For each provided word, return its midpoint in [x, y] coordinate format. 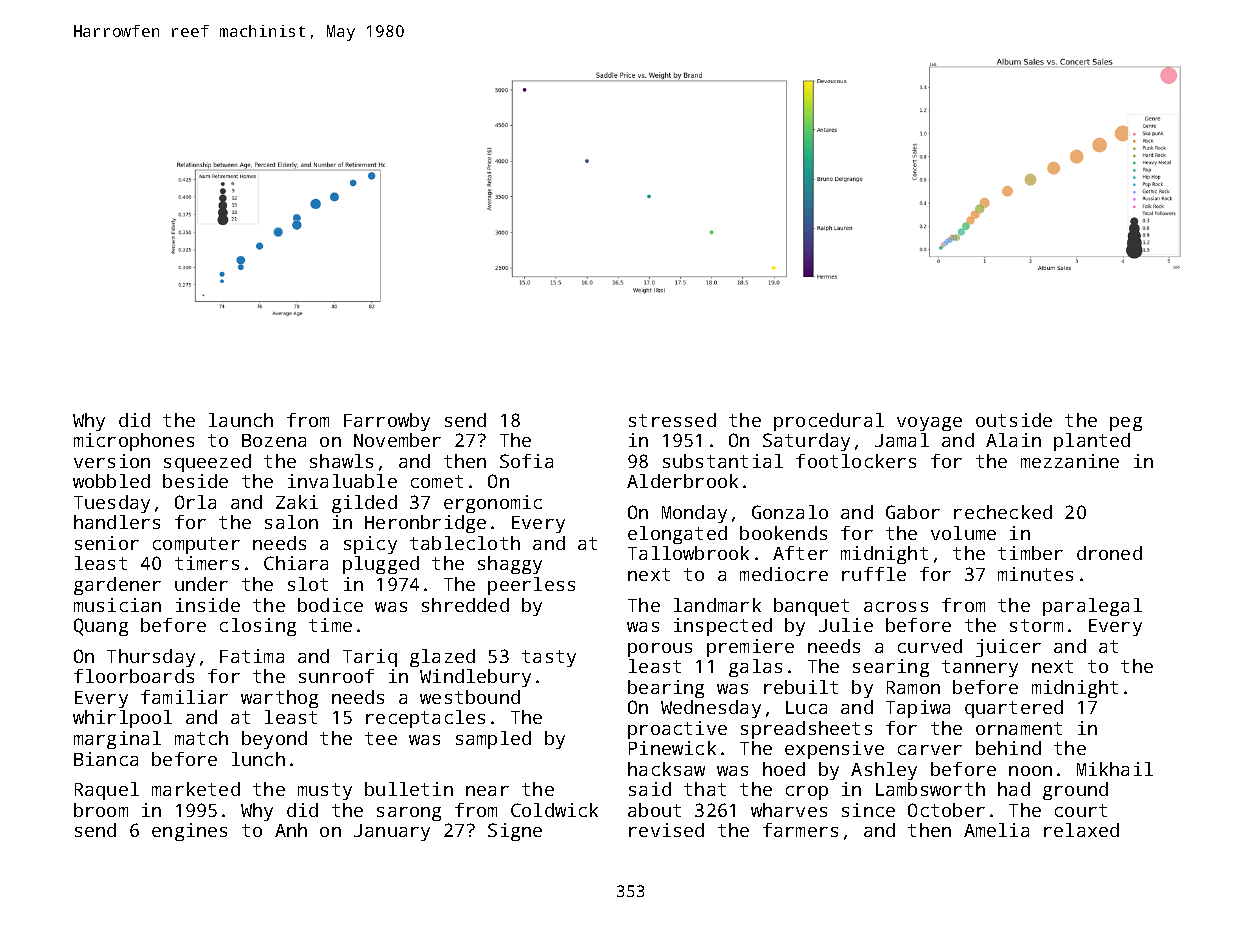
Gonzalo [790, 512]
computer [196, 545]
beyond [274, 740]
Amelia [996, 830]
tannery [980, 668]
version [112, 461]
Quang [101, 627]
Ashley [884, 771]
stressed [672, 420]
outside [1014, 420]
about [654, 810]
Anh [291, 830]
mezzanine [1070, 461]
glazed [442, 658]
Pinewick [672, 748]
